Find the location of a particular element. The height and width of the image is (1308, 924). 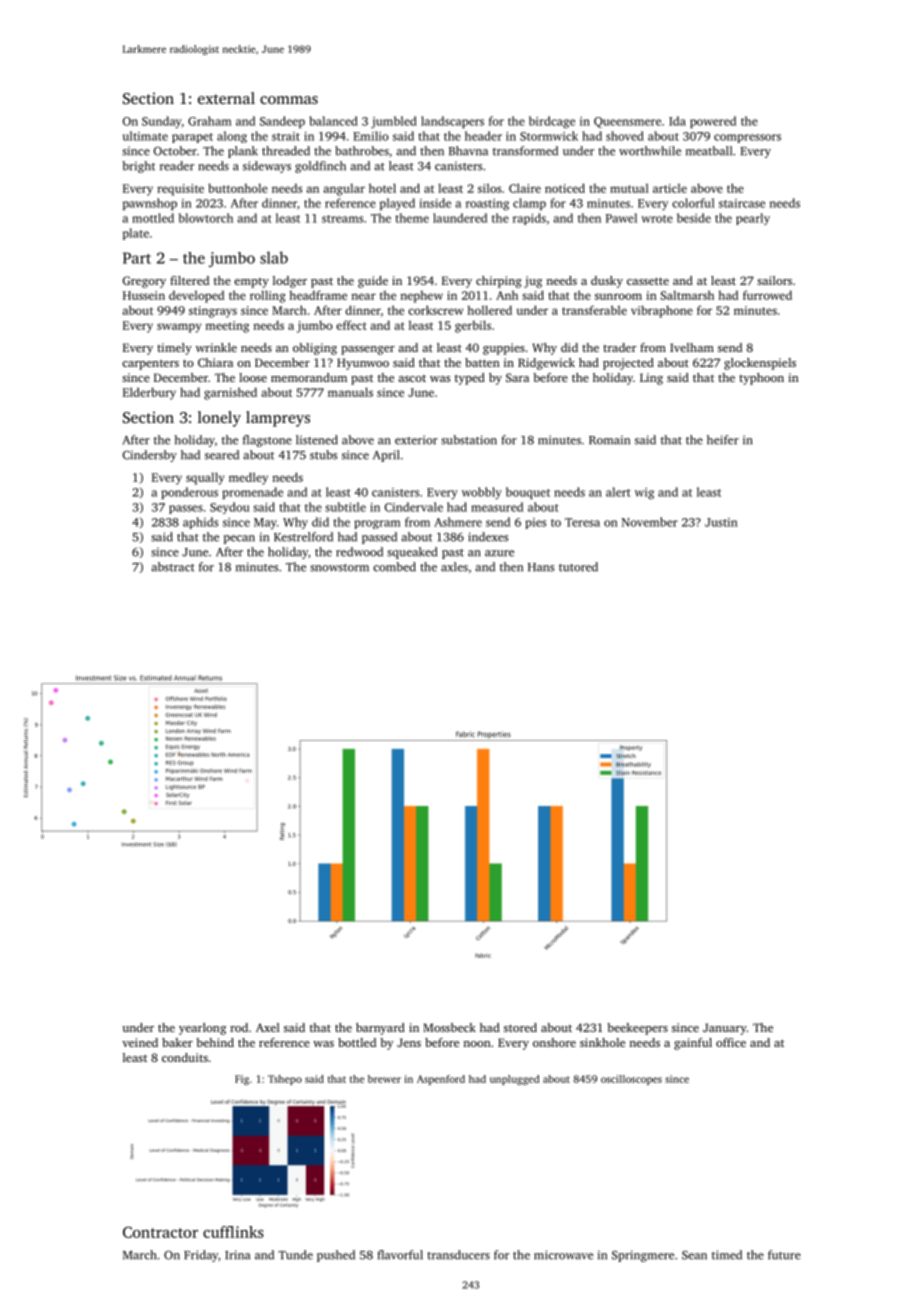

Romain is located at coordinates (609, 440).
